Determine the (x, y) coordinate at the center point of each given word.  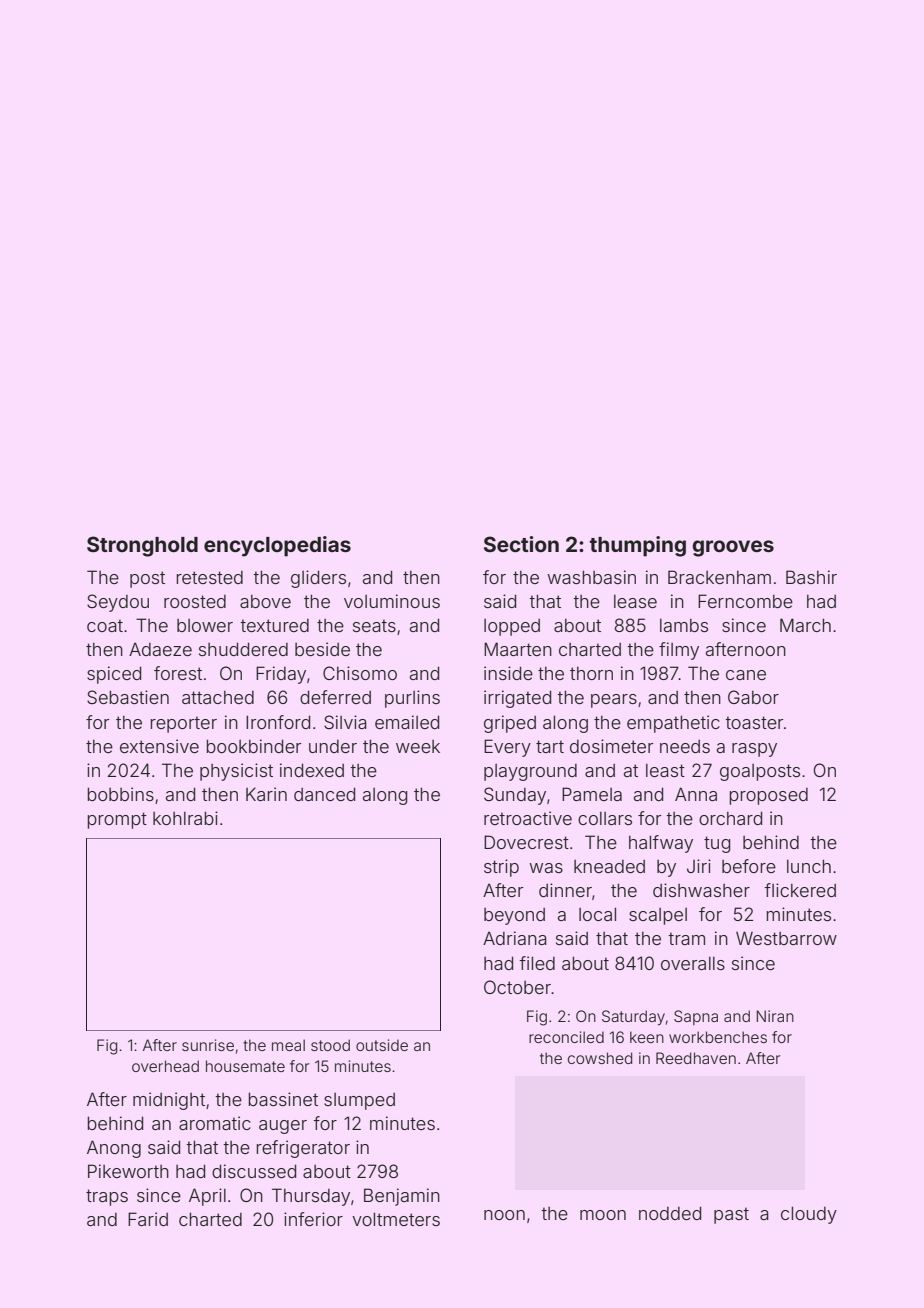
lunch (809, 866)
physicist (236, 772)
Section (521, 544)
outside (382, 1045)
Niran (775, 1016)
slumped (359, 1101)
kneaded (609, 866)
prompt (117, 820)
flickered (800, 890)
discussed (254, 1171)
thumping (638, 546)
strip (501, 868)
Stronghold (142, 546)
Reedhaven (696, 1058)
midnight (169, 1101)
